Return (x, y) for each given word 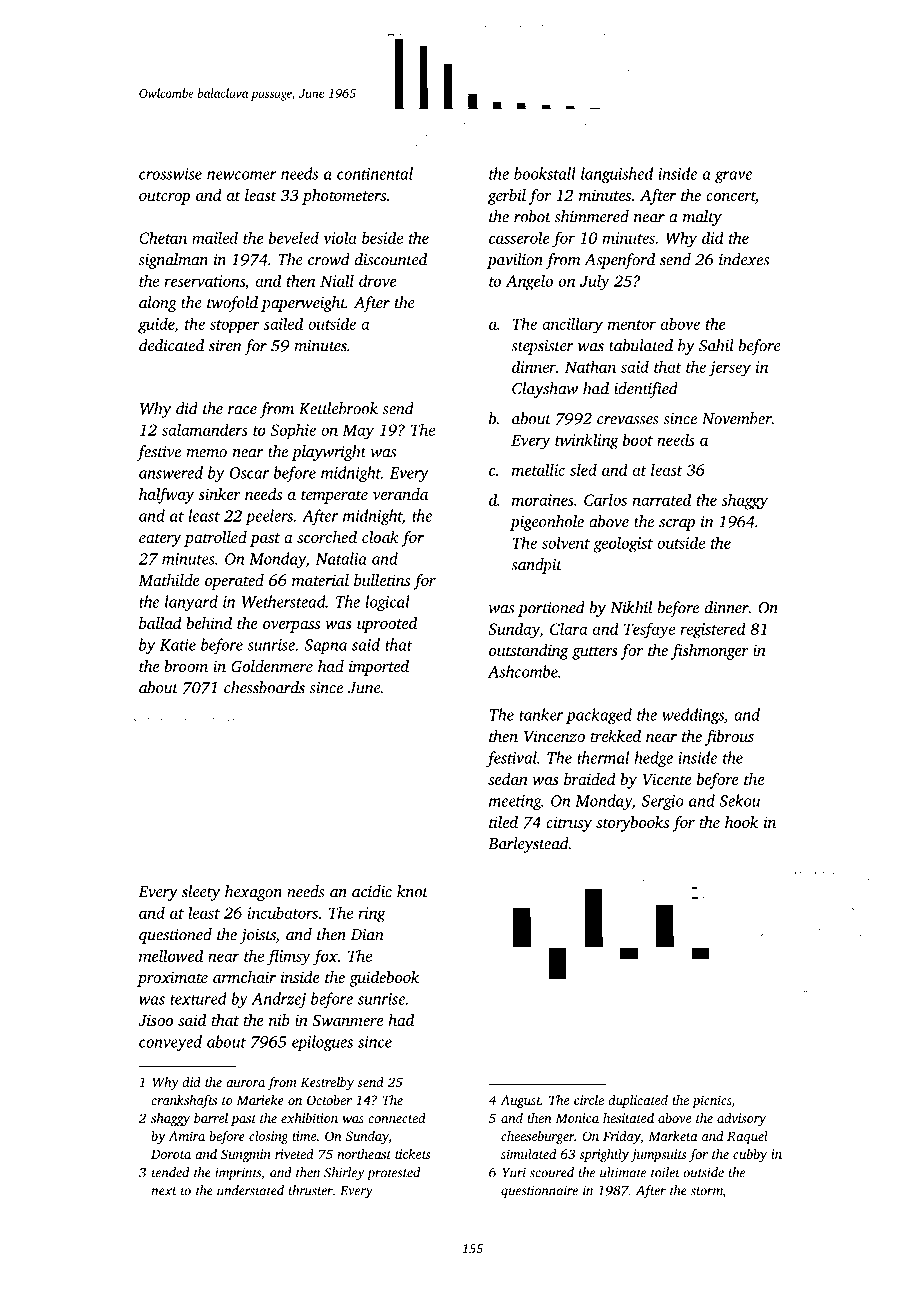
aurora (245, 1083)
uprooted (387, 625)
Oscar (249, 473)
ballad (160, 623)
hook (741, 822)
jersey (730, 369)
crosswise (170, 174)
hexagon (253, 893)
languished (617, 175)
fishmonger (710, 652)
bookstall (545, 173)
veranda (400, 494)
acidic (372, 891)
